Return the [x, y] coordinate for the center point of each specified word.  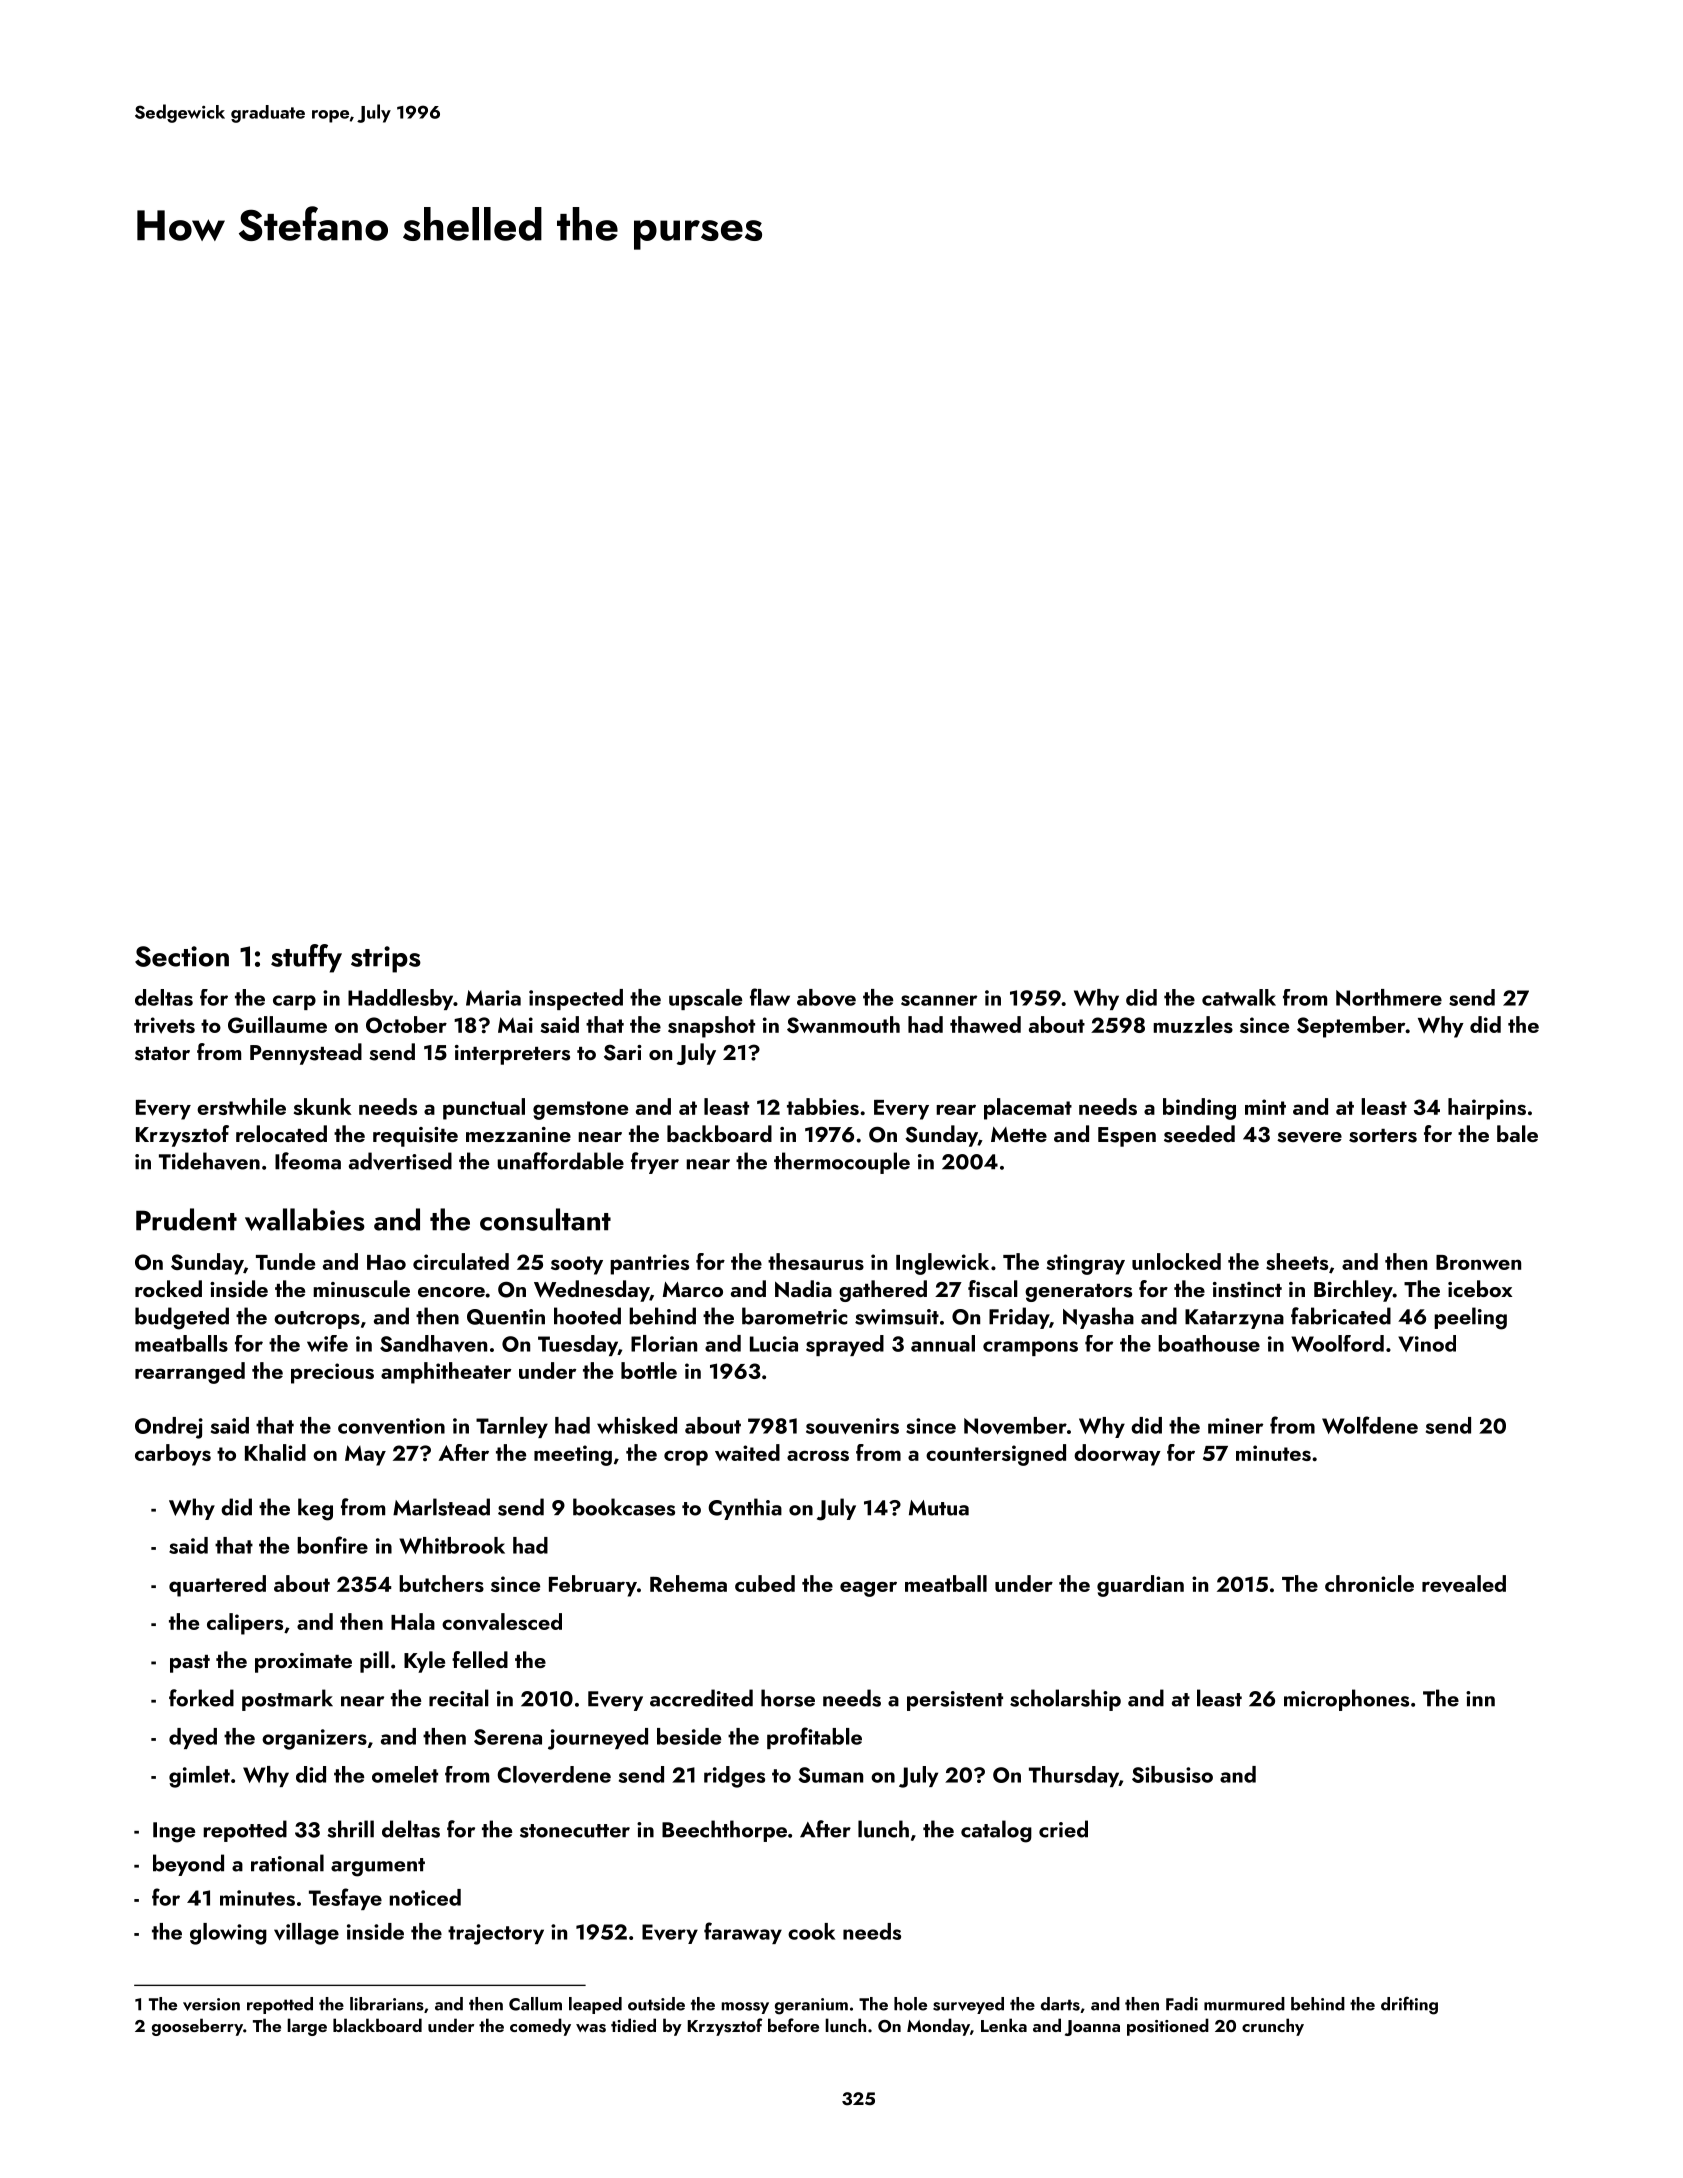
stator [162, 1054]
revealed [1464, 1584]
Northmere [1389, 997]
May [365, 1455]
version [211, 2004]
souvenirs [852, 1426]
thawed [985, 1024]
